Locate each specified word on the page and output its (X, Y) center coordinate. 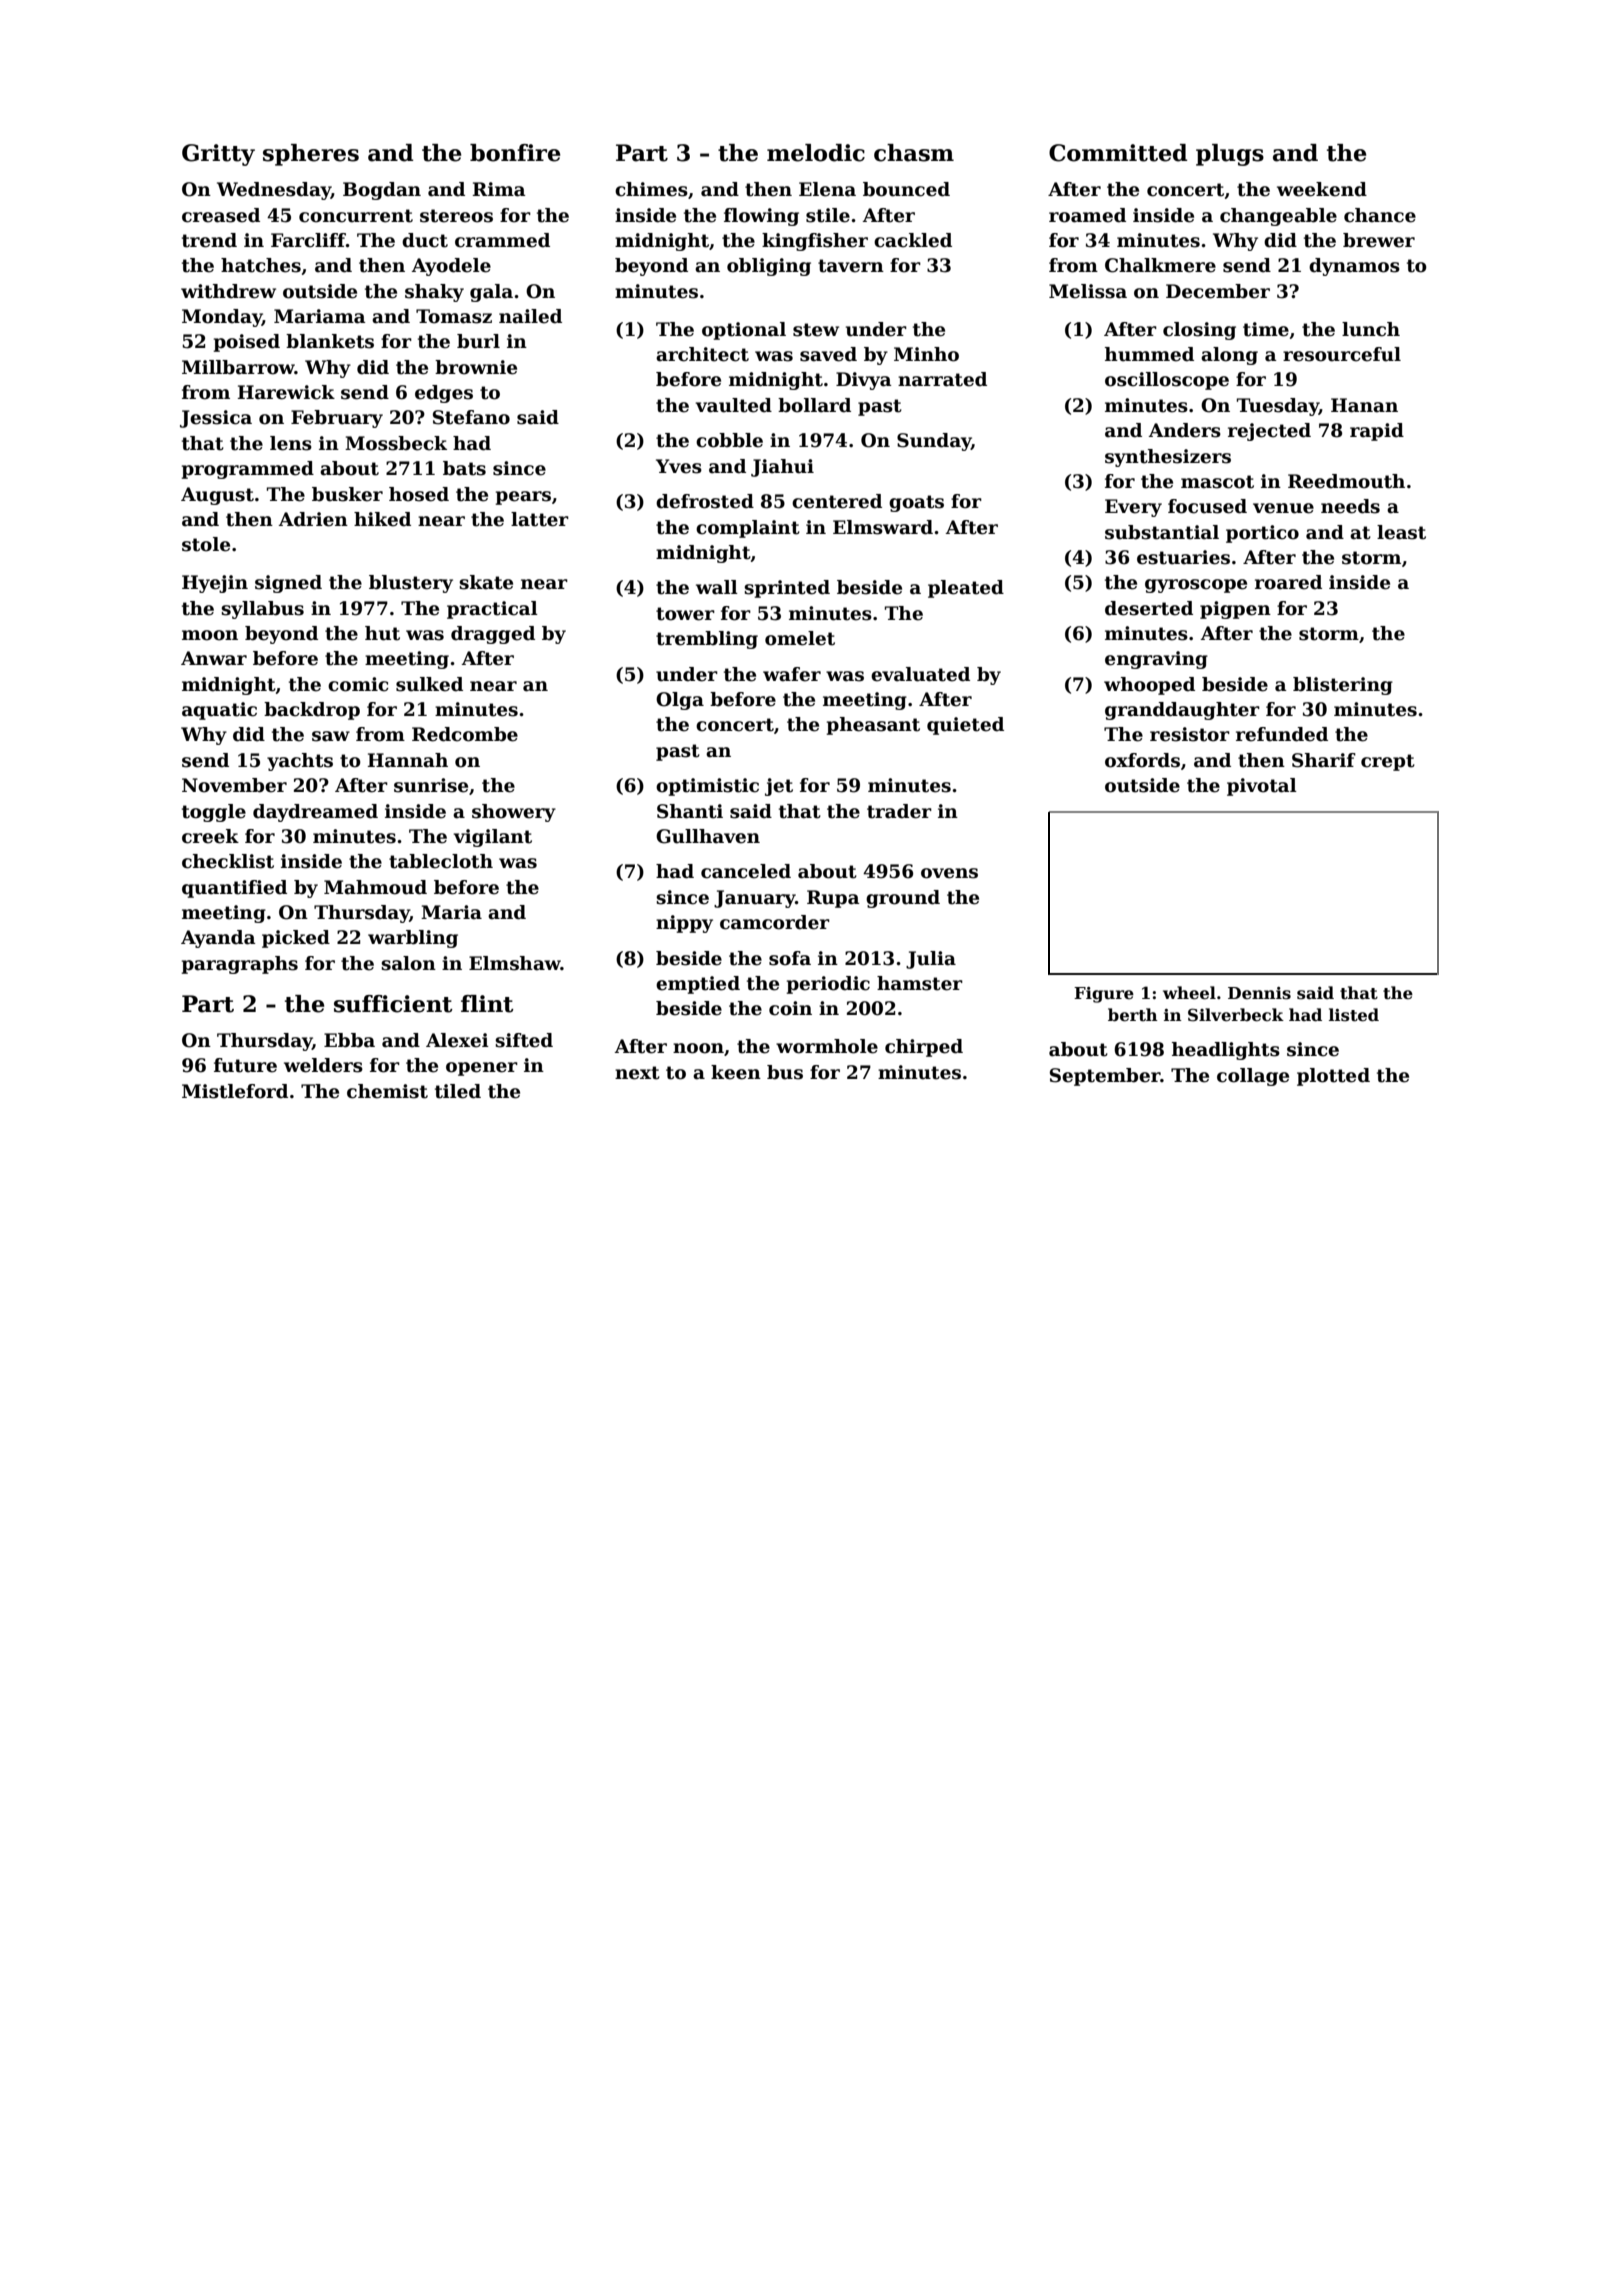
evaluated (920, 674)
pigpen (1235, 610)
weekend (1322, 189)
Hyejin (215, 584)
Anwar (214, 658)
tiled (458, 1091)
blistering (1343, 686)
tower (685, 614)
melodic (816, 153)
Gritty (218, 155)
